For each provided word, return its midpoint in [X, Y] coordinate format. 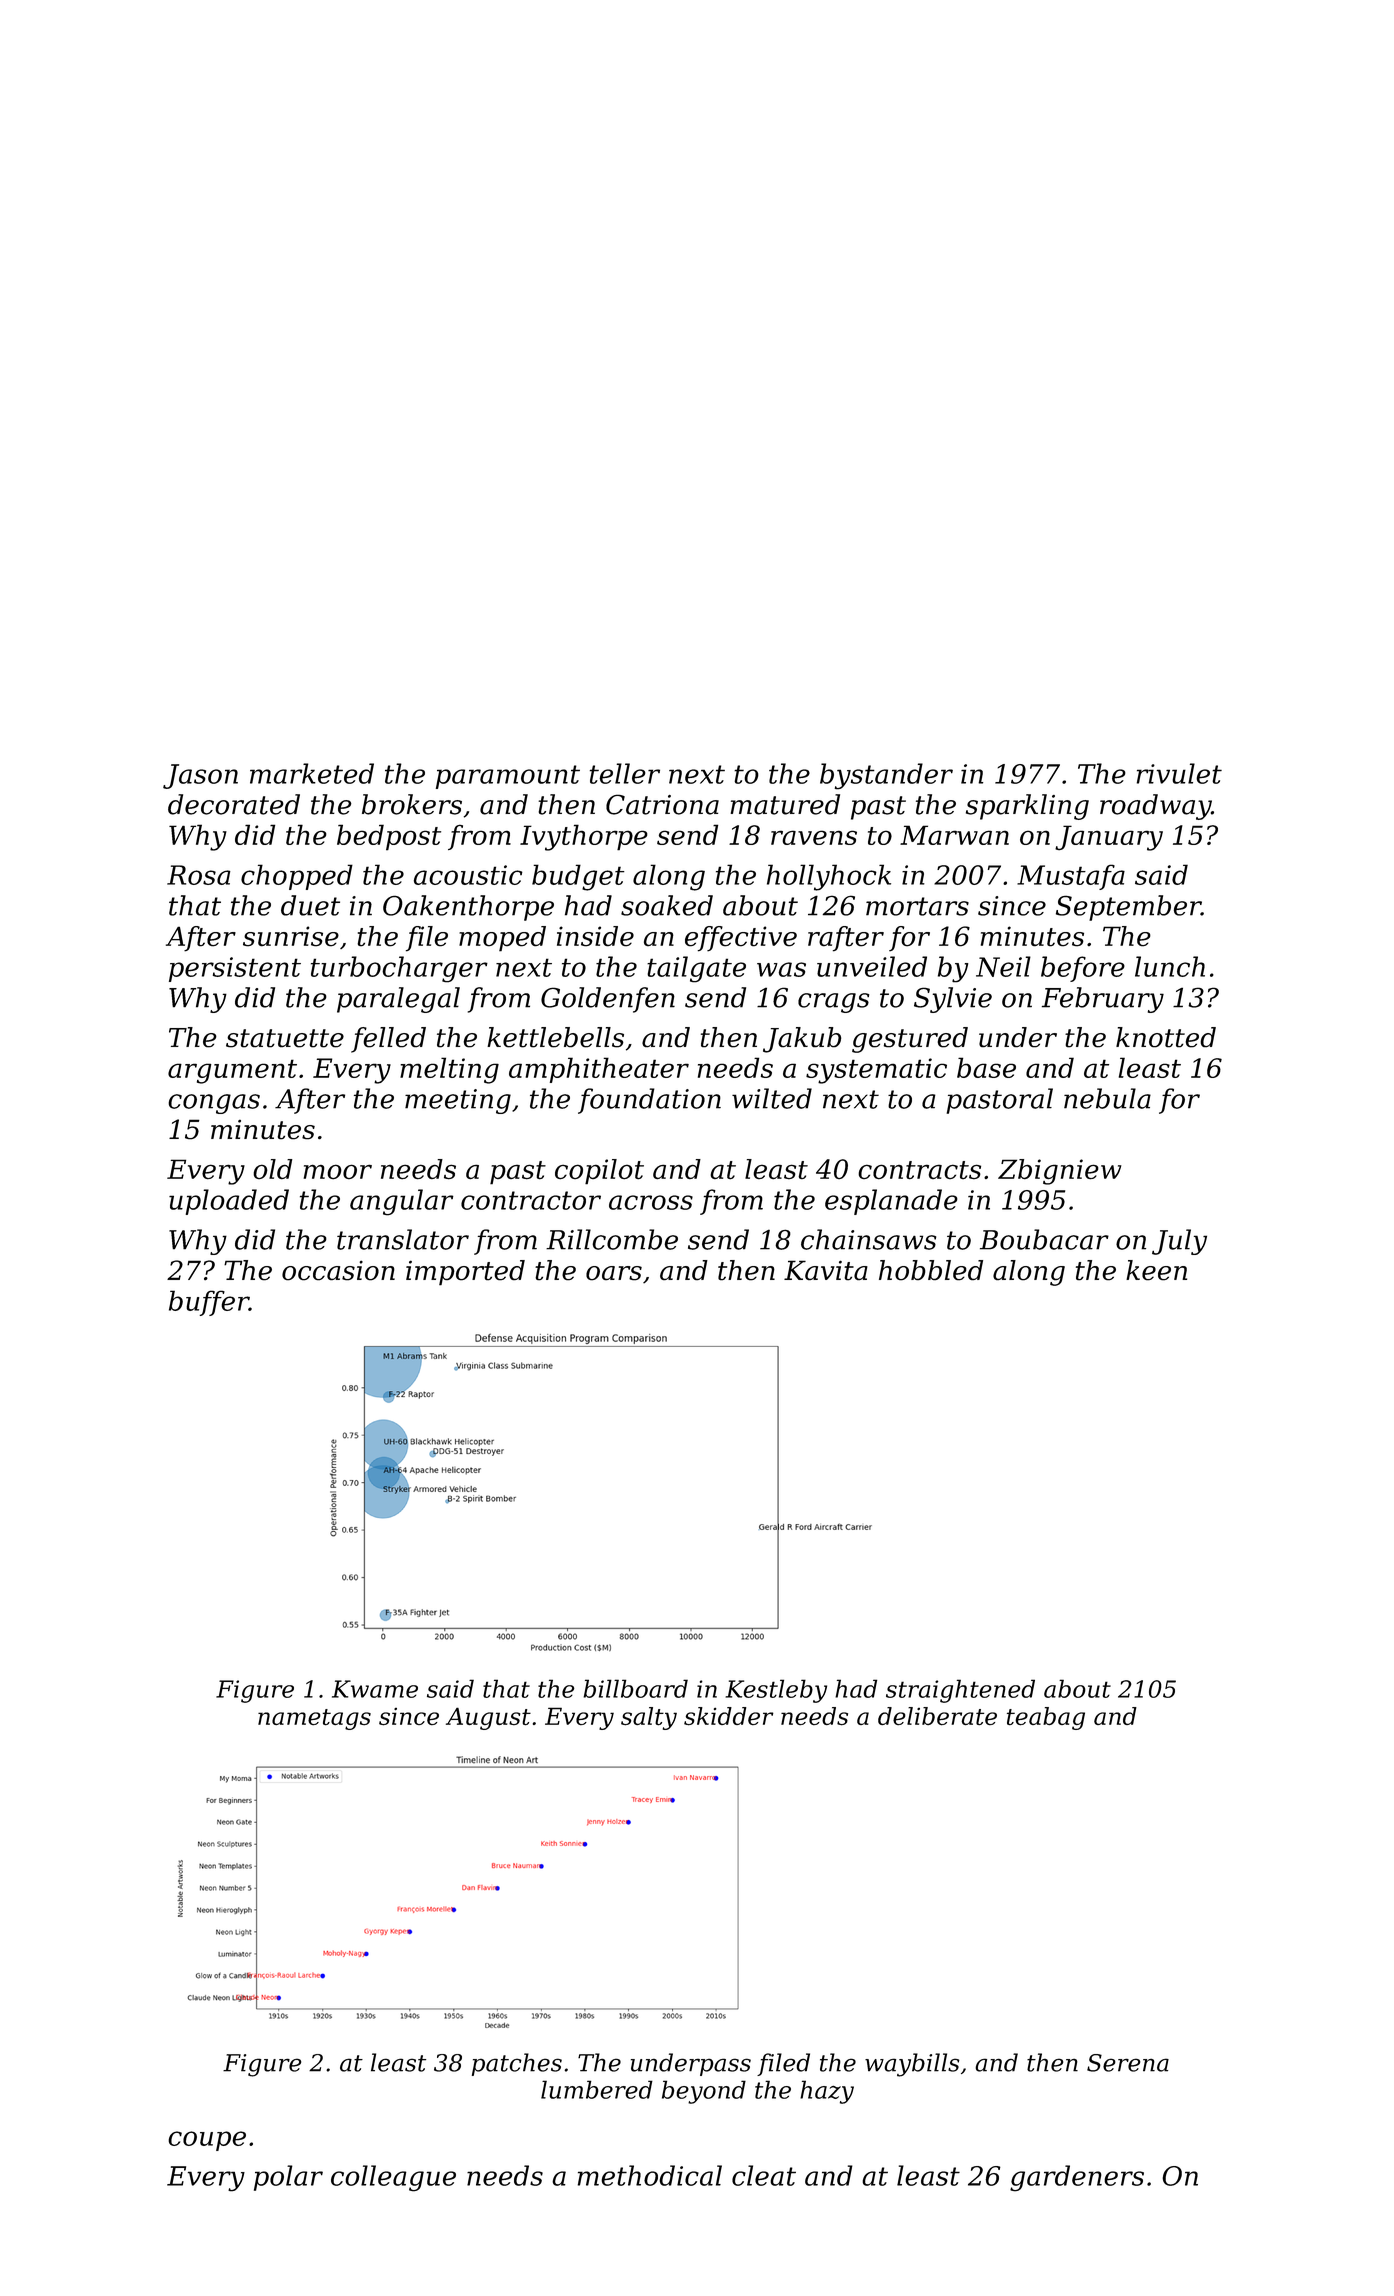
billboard [635, 1688]
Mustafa [1071, 877]
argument [232, 1071]
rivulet [1179, 773]
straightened [960, 1691]
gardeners [1077, 2178]
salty [649, 1718]
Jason [200, 776]
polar [288, 2178]
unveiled [872, 966]
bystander [886, 776]
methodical [650, 2175]
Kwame [375, 1689]
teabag [1046, 1718]
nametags [314, 1719]
